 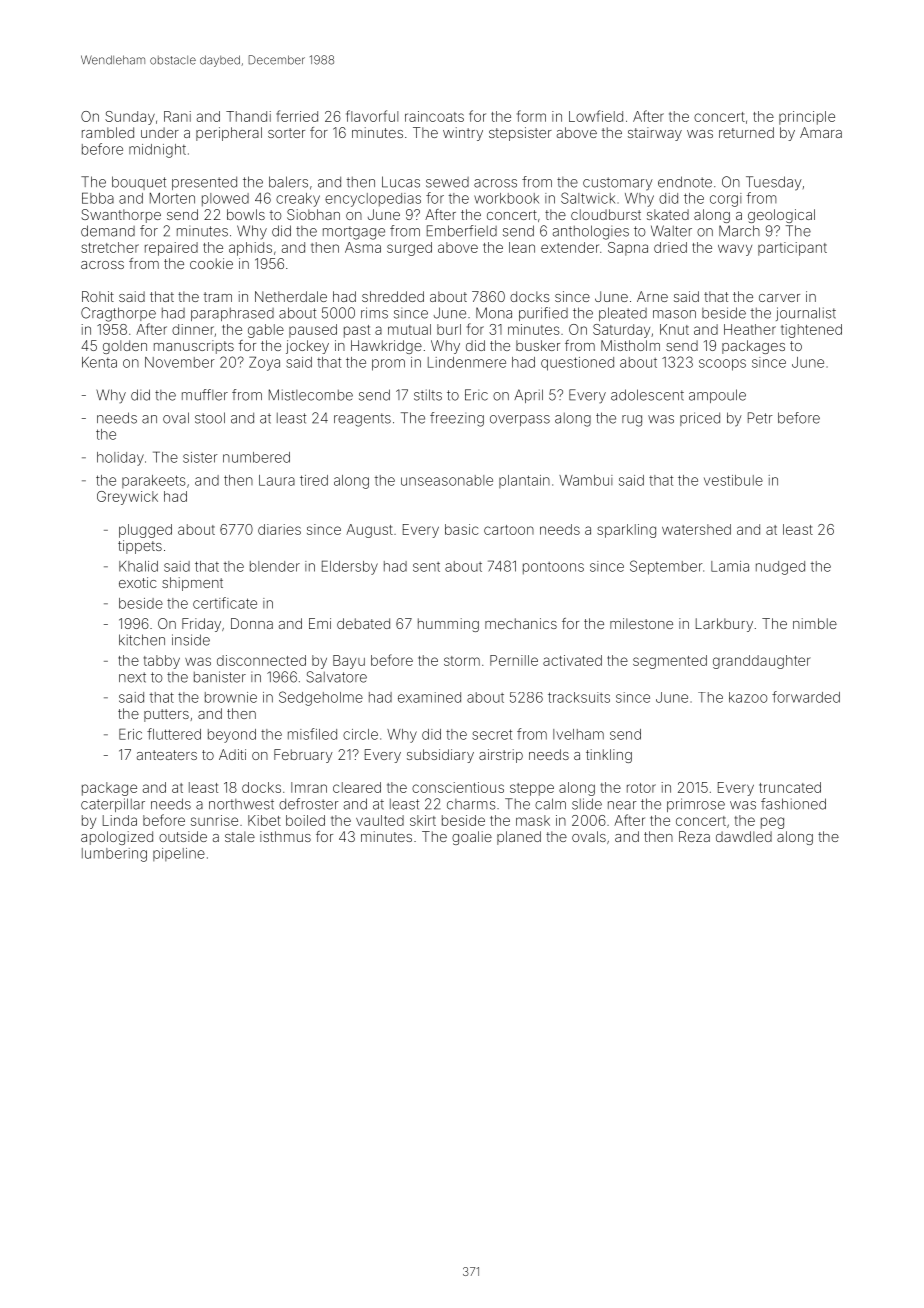 What do you see at coordinates (821, 132) in the screenshot?
I see `Amara` at bounding box center [821, 132].
